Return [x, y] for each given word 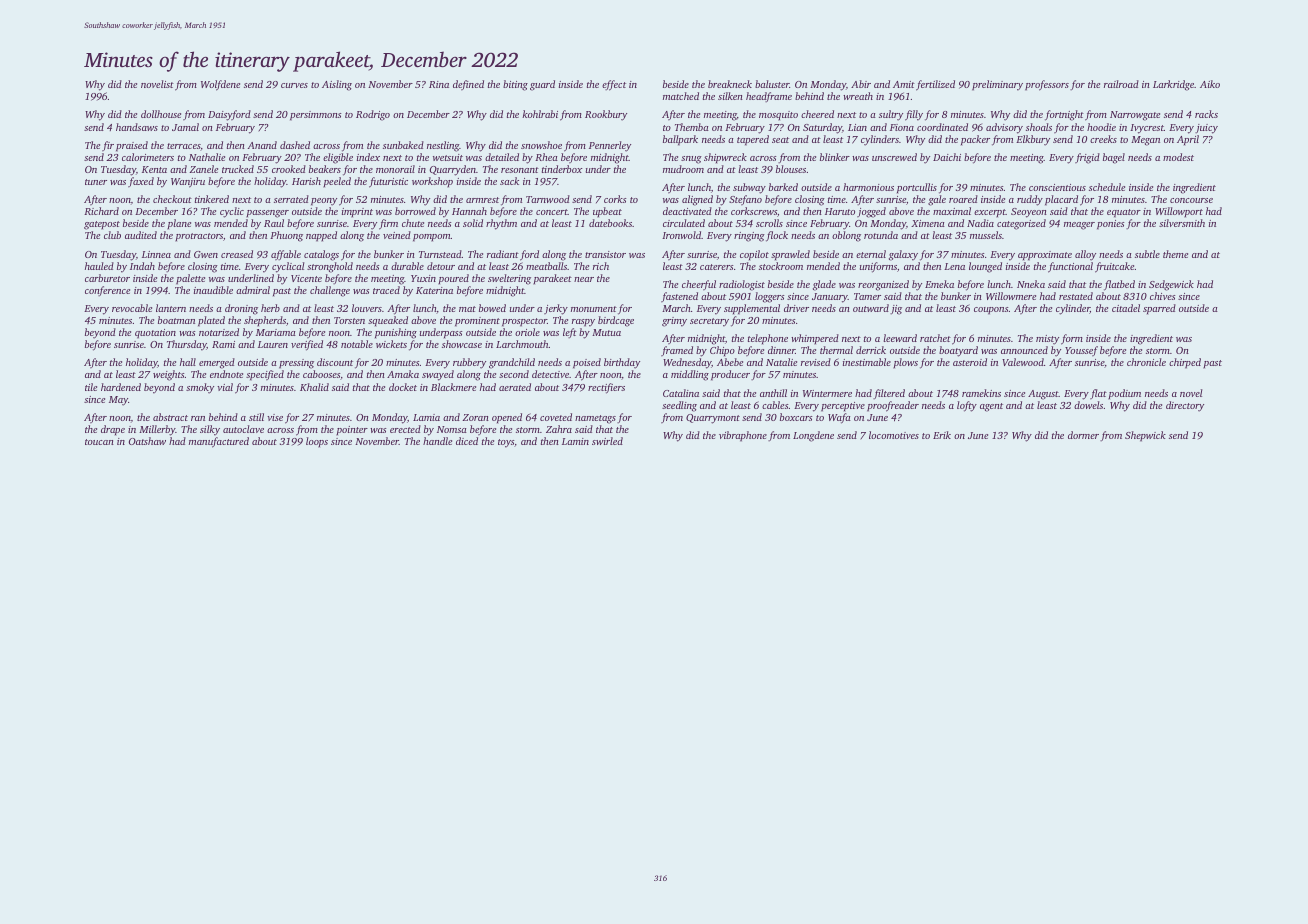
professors [1047, 85]
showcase [462, 344]
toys [506, 443]
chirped [1185, 363]
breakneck [730, 84]
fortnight [1064, 115]
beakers [325, 169]
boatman [176, 320]
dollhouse [161, 114]
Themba [692, 127]
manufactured [219, 442]
